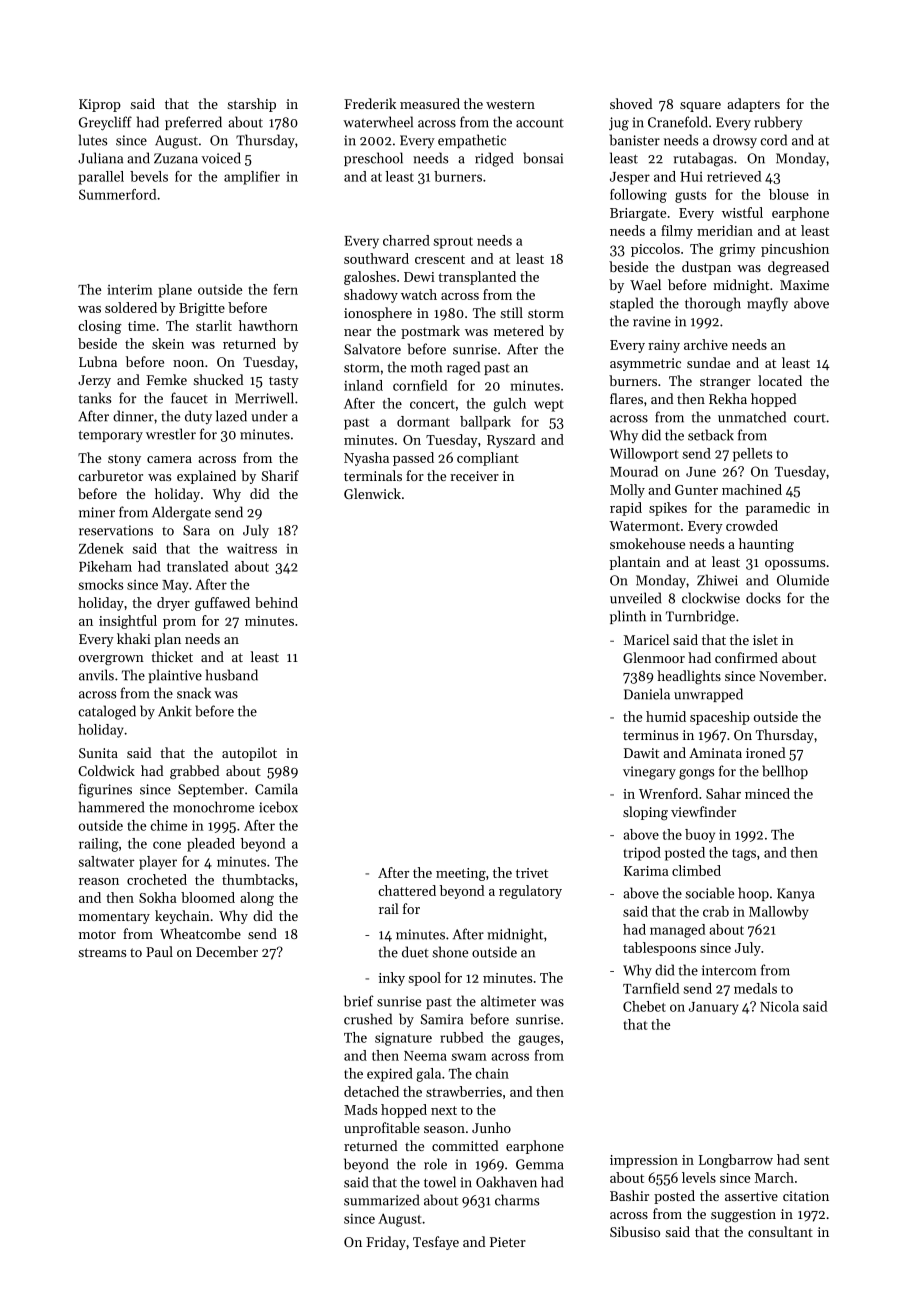 The width and height of the document is (908, 1316). I want to click on unveiled, so click(635, 598).
